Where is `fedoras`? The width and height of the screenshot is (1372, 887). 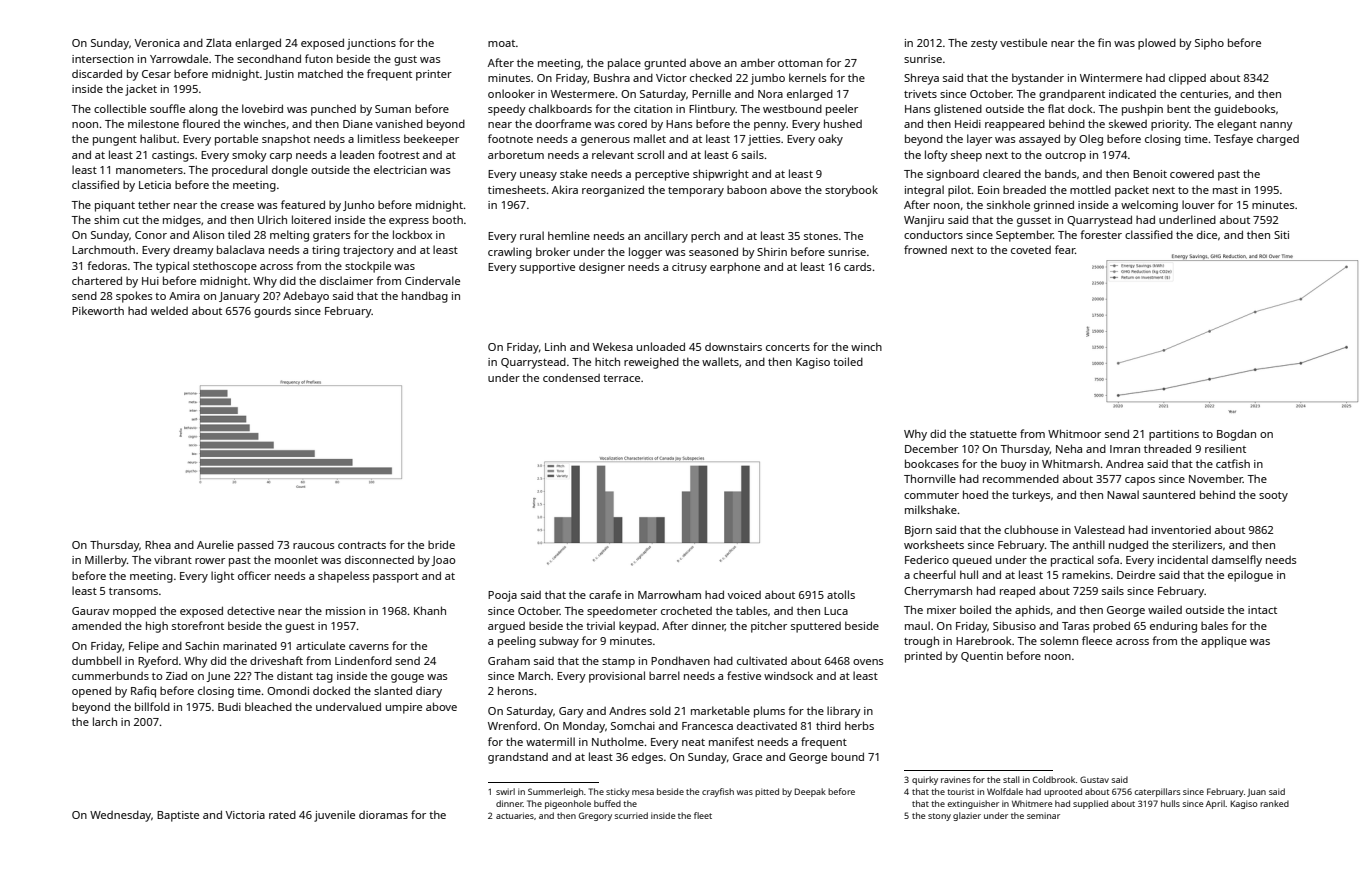 fedoras is located at coordinates (107, 265).
